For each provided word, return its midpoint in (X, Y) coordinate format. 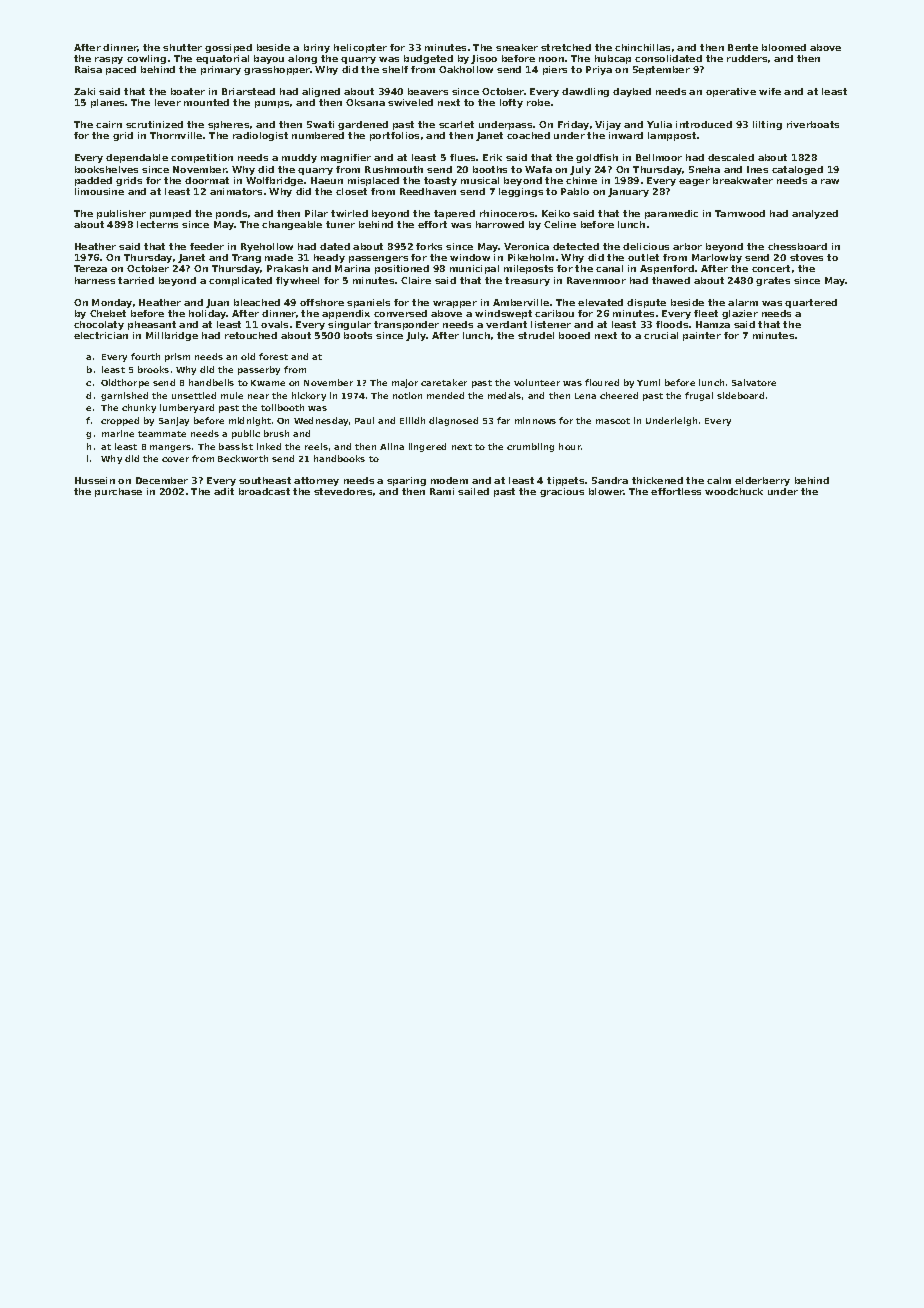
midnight (250, 421)
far (503, 420)
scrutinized (154, 124)
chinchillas (642, 47)
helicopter (360, 48)
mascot (613, 421)
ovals (274, 324)
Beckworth (243, 458)
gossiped (228, 48)
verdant (506, 324)
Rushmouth (394, 169)
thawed (671, 280)
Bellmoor (659, 157)
